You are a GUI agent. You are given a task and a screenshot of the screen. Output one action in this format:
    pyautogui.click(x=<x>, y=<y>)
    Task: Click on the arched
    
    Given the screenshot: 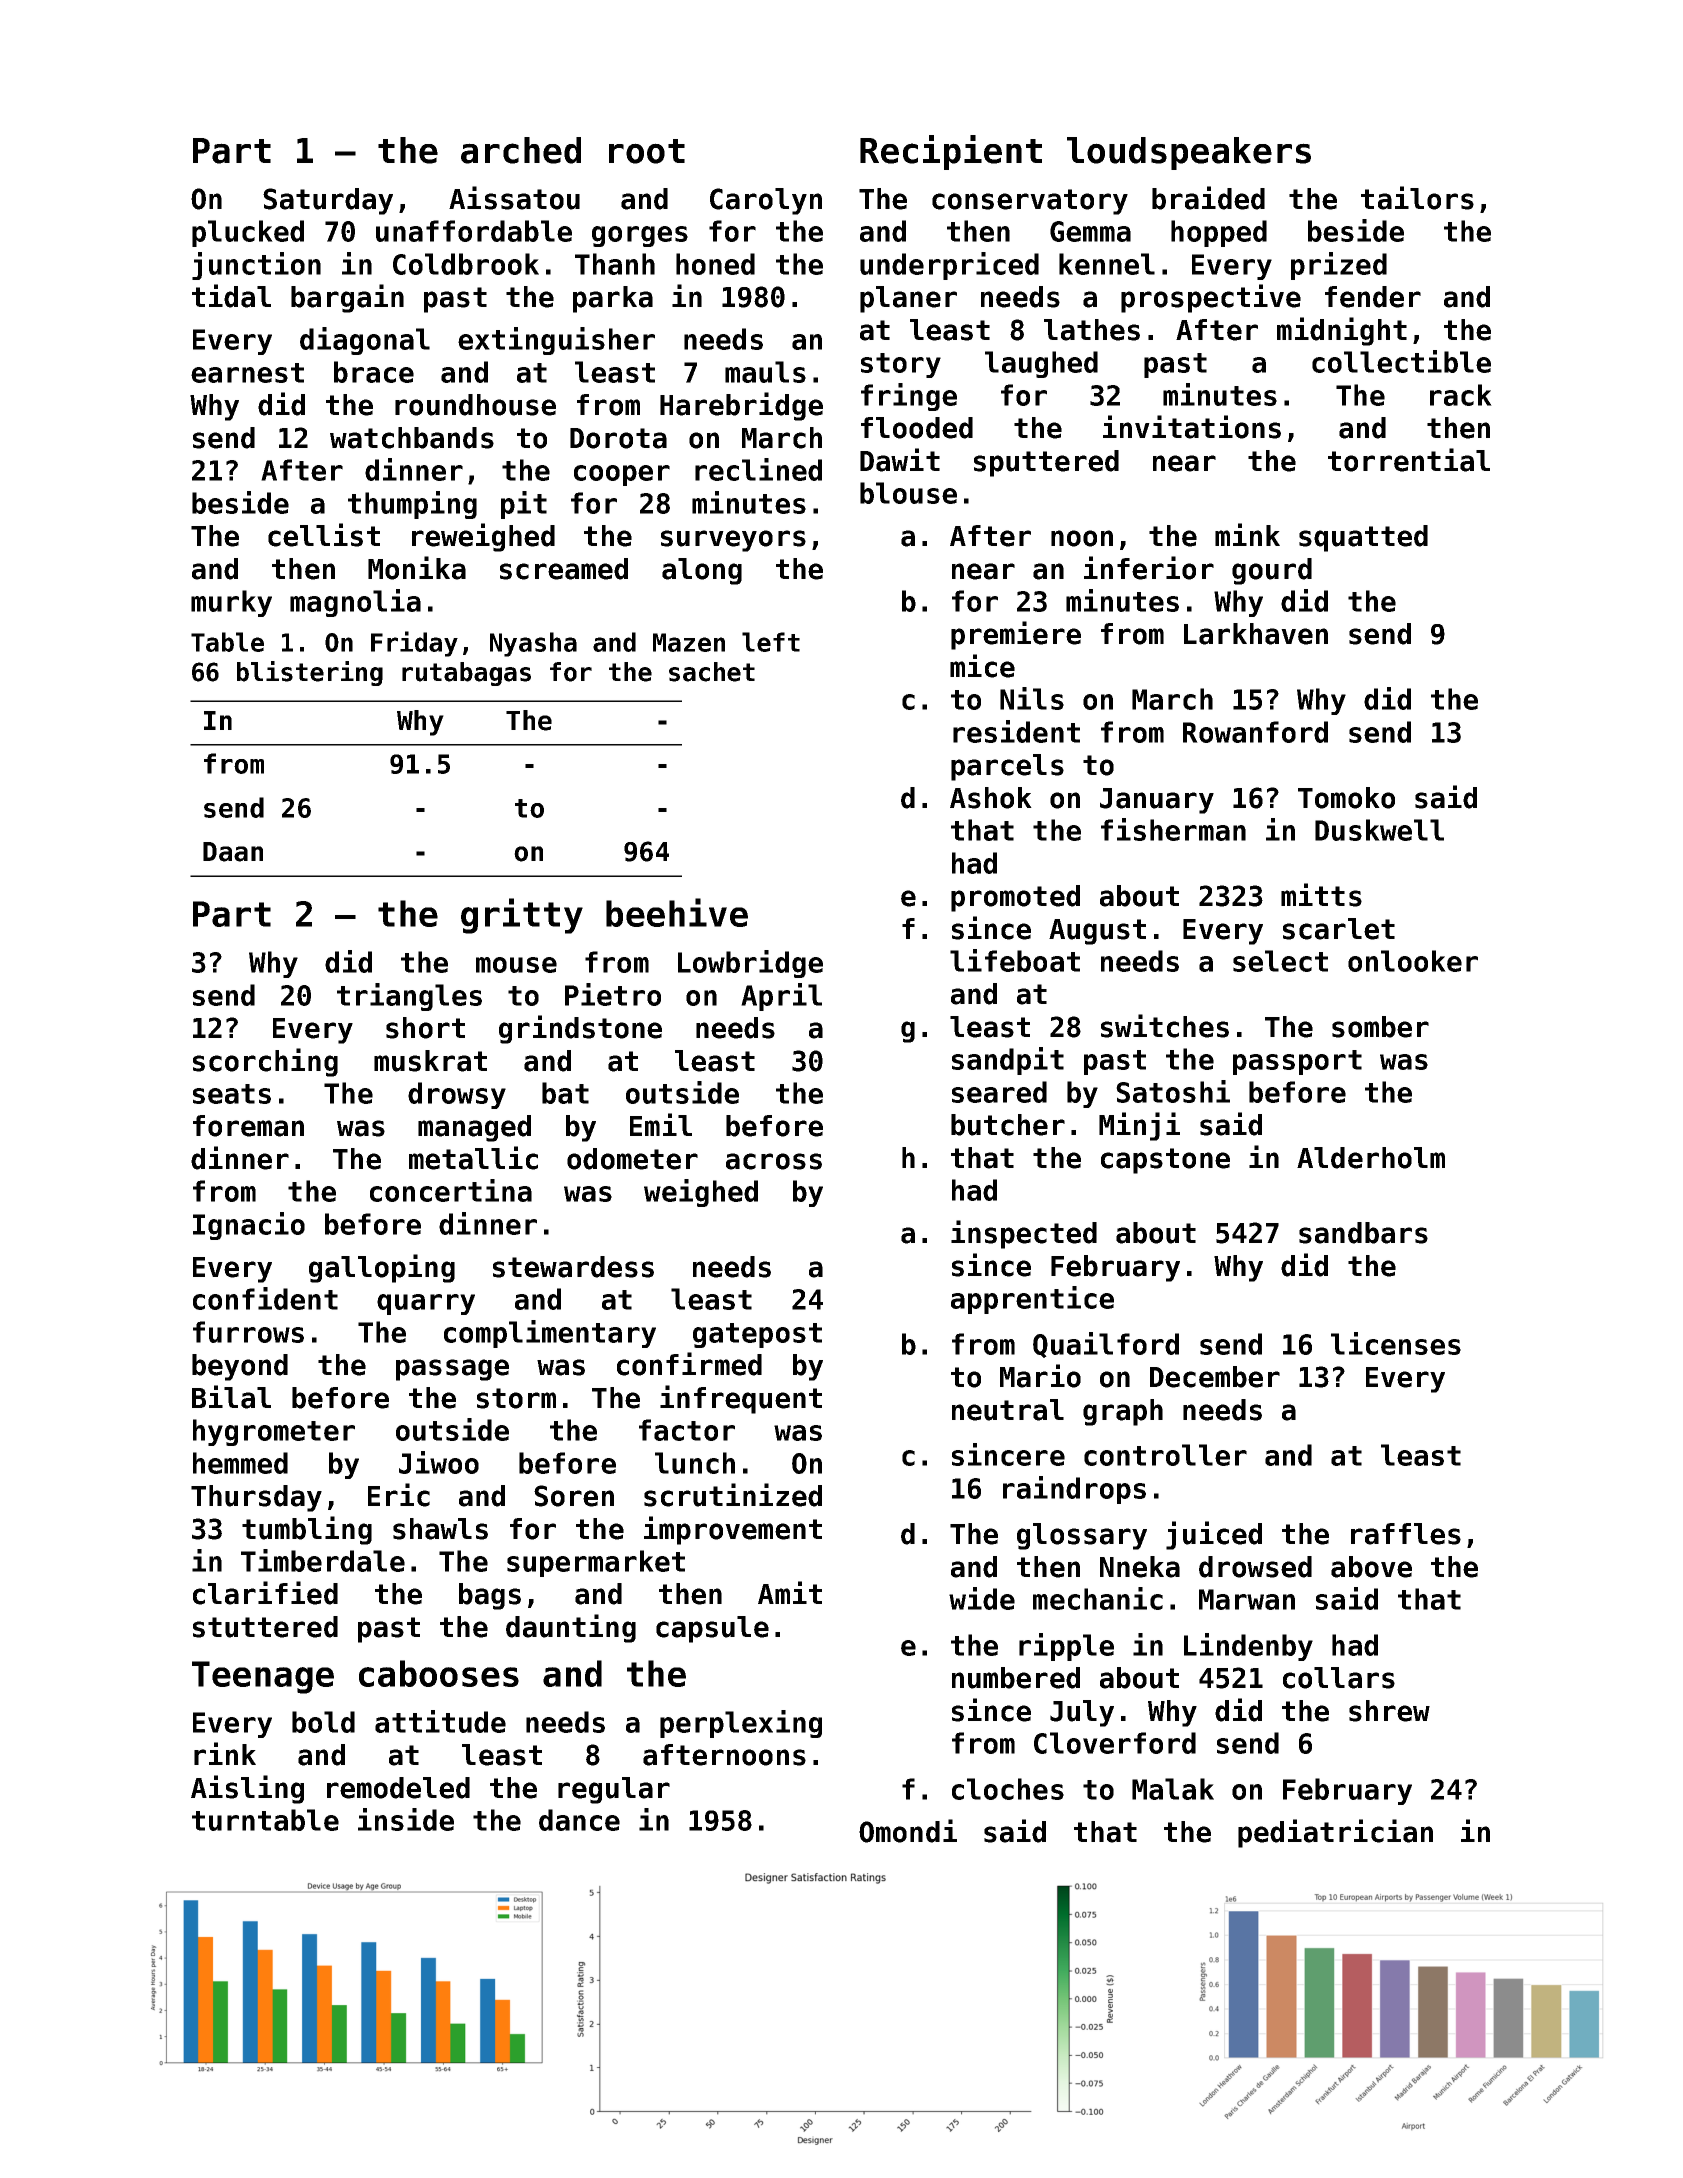 What is the action you would take?
    pyautogui.click(x=521, y=150)
